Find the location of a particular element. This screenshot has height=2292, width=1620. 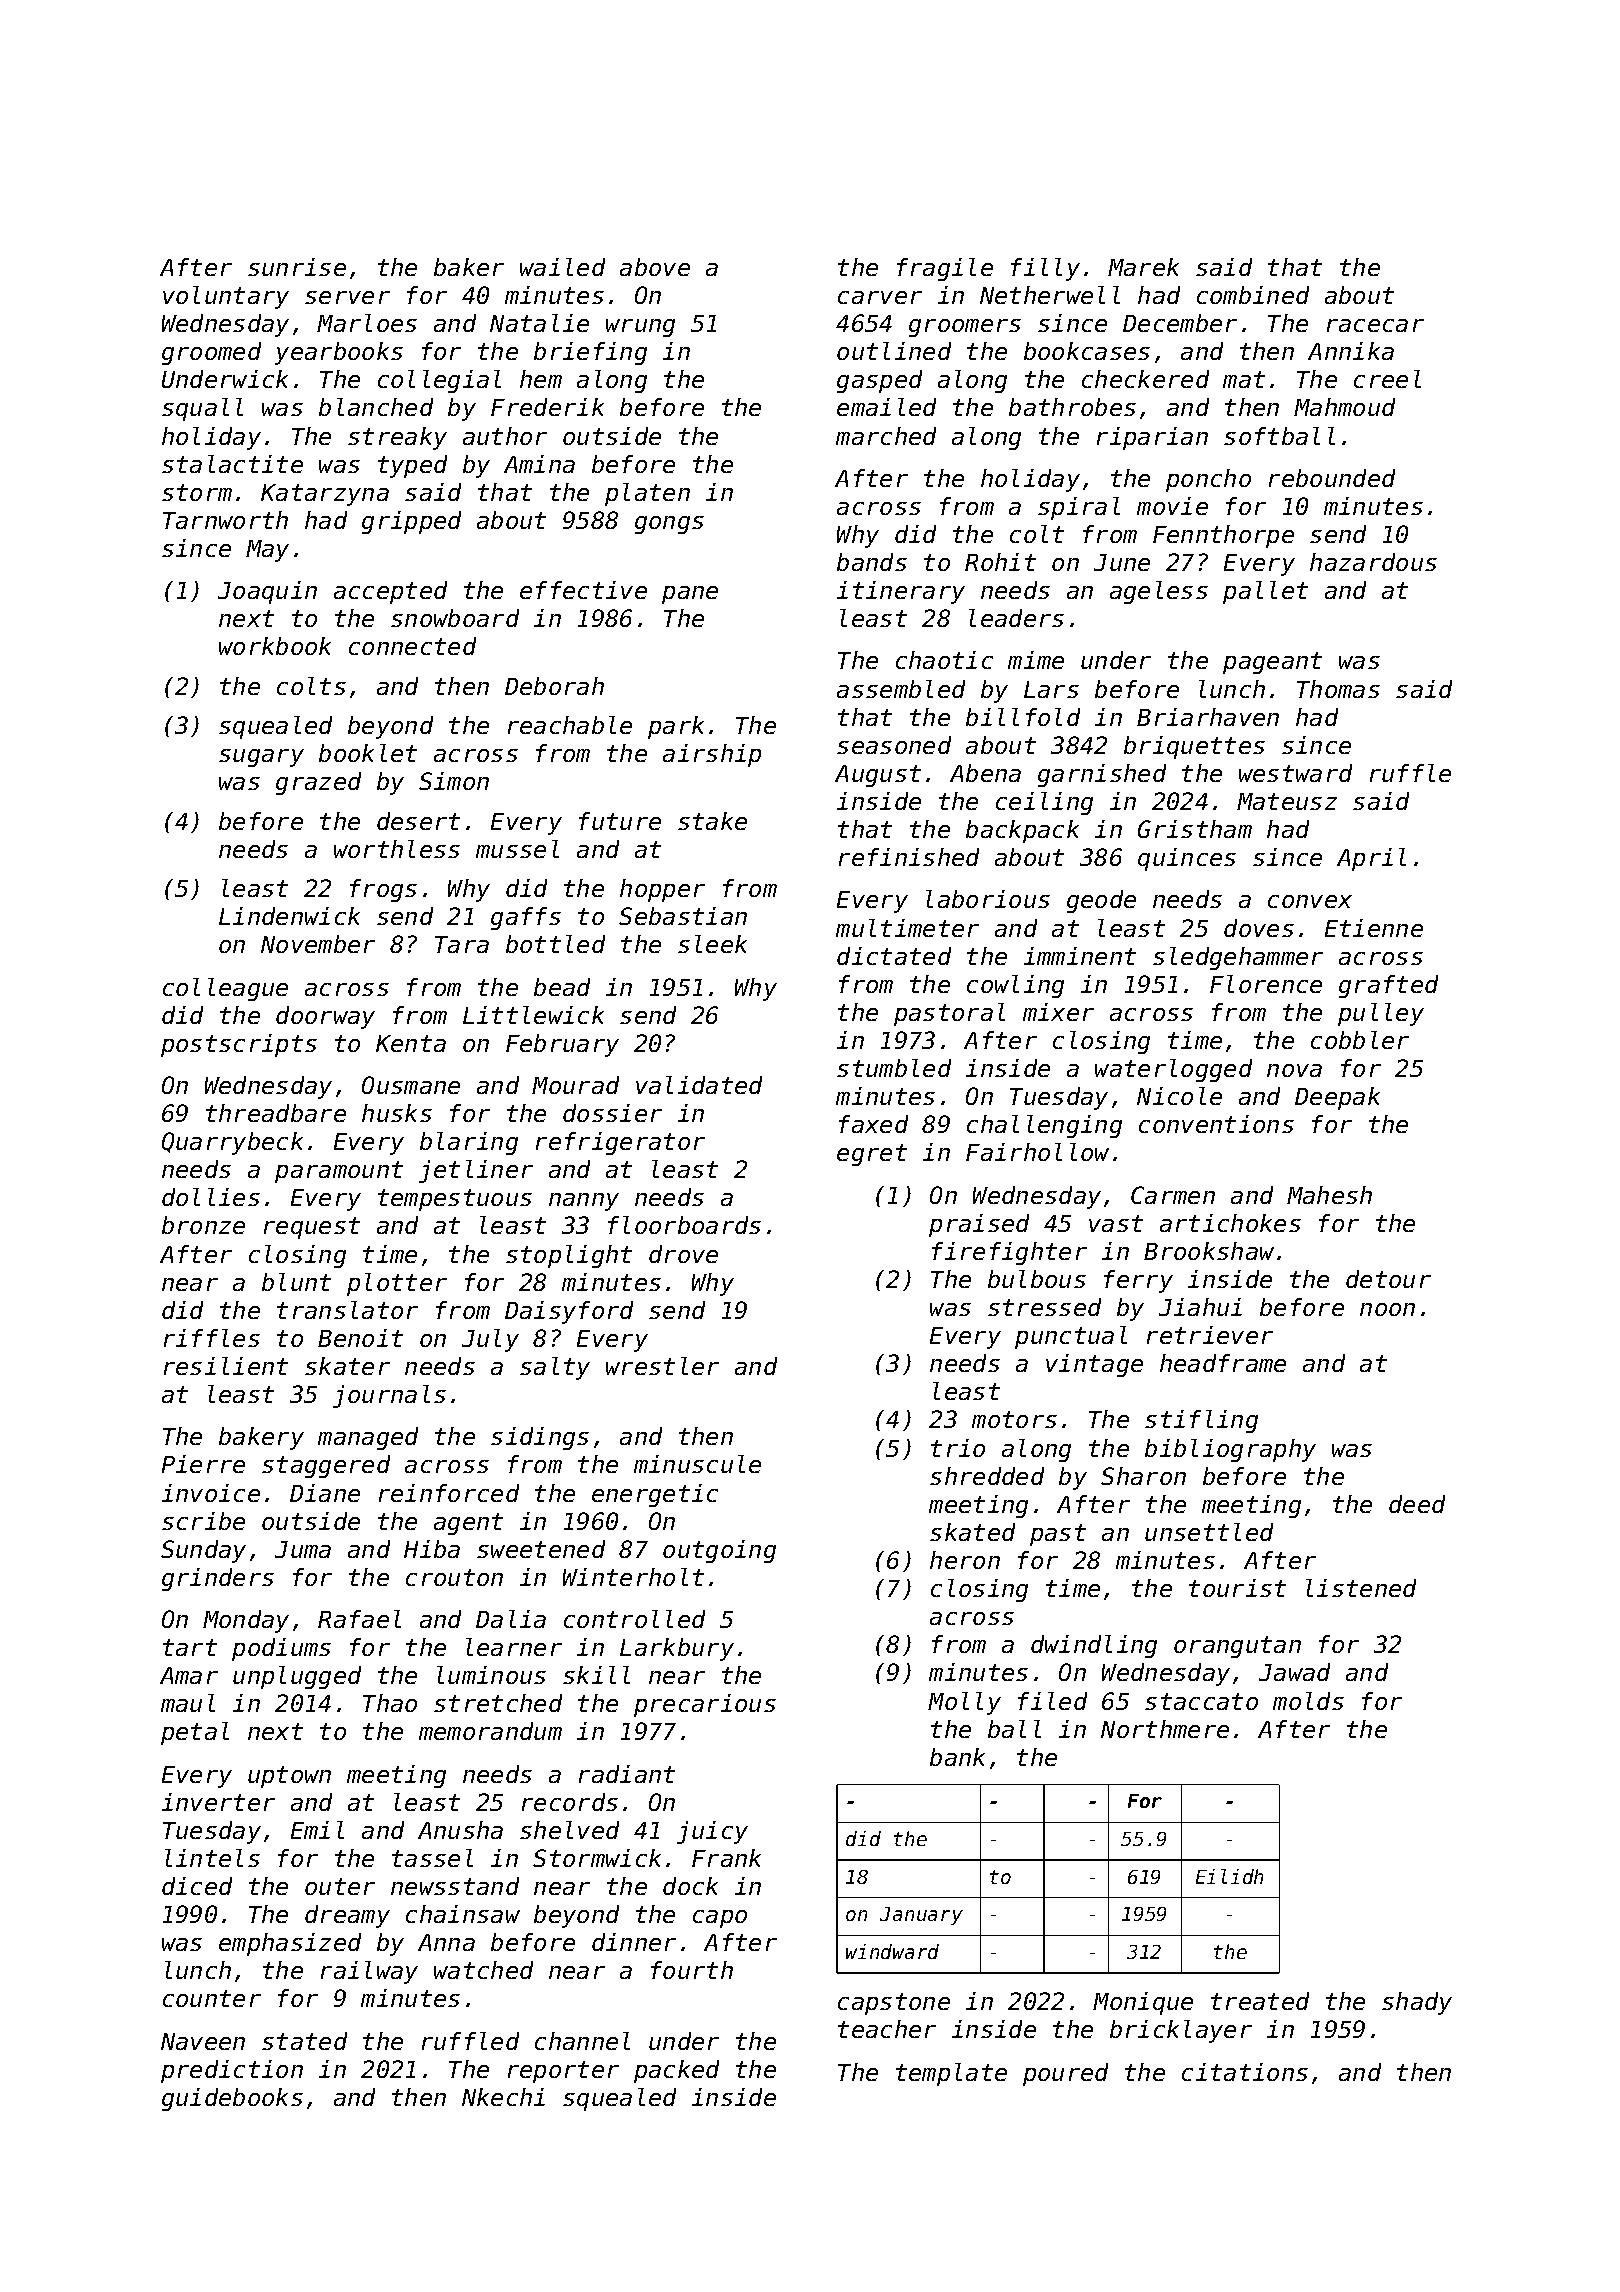

mussel is located at coordinates (517, 849).
